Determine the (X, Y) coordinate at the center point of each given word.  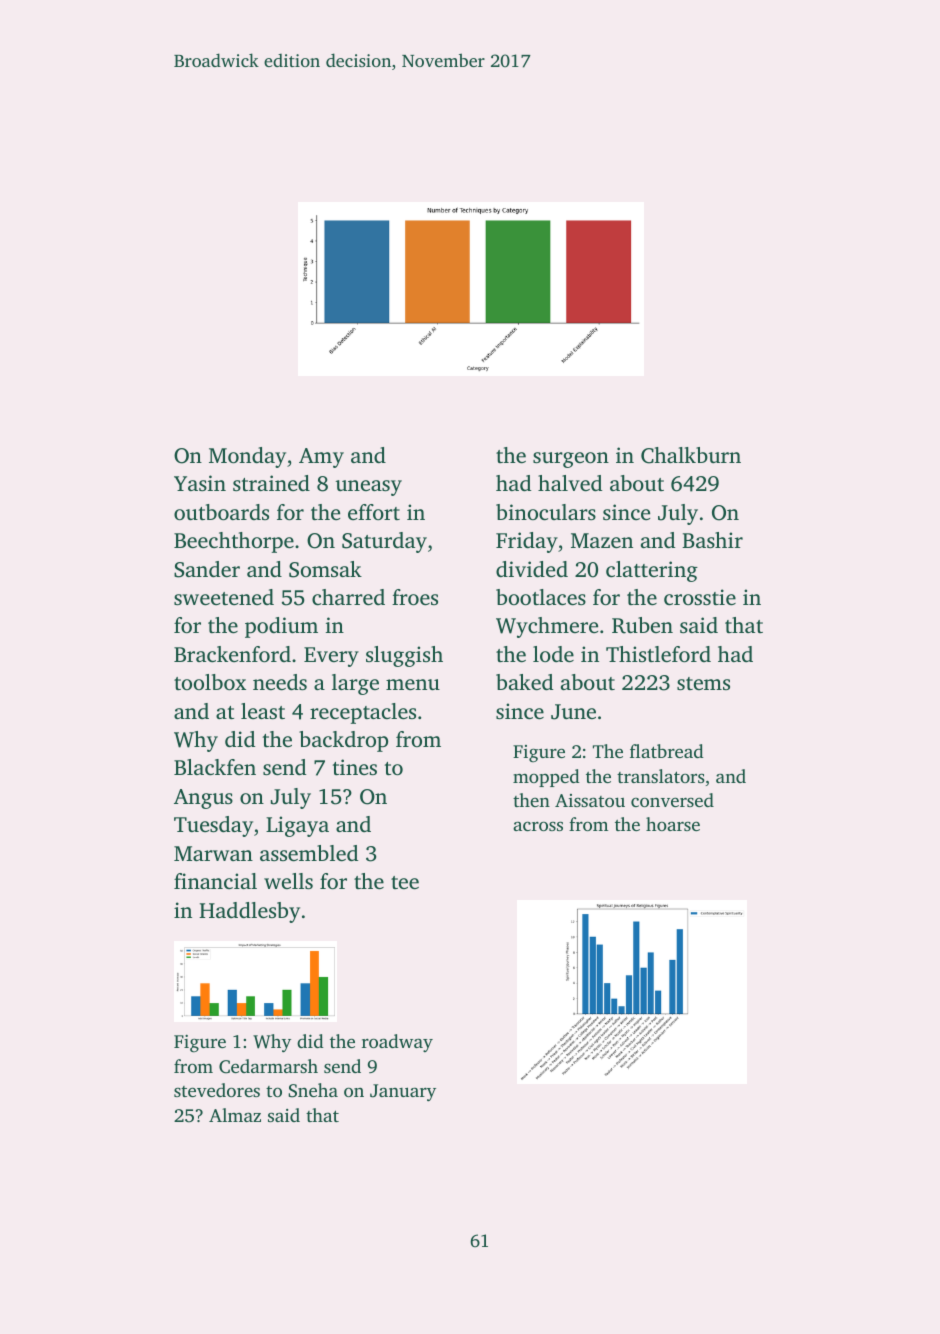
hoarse (673, 824)
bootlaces (541, 597)
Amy (321, 458)
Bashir (712, 540)
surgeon (571, 460)
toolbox (210, 682)
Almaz (235, 1115)
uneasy (369, 488)
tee (405, 882)
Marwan (213, 853)
